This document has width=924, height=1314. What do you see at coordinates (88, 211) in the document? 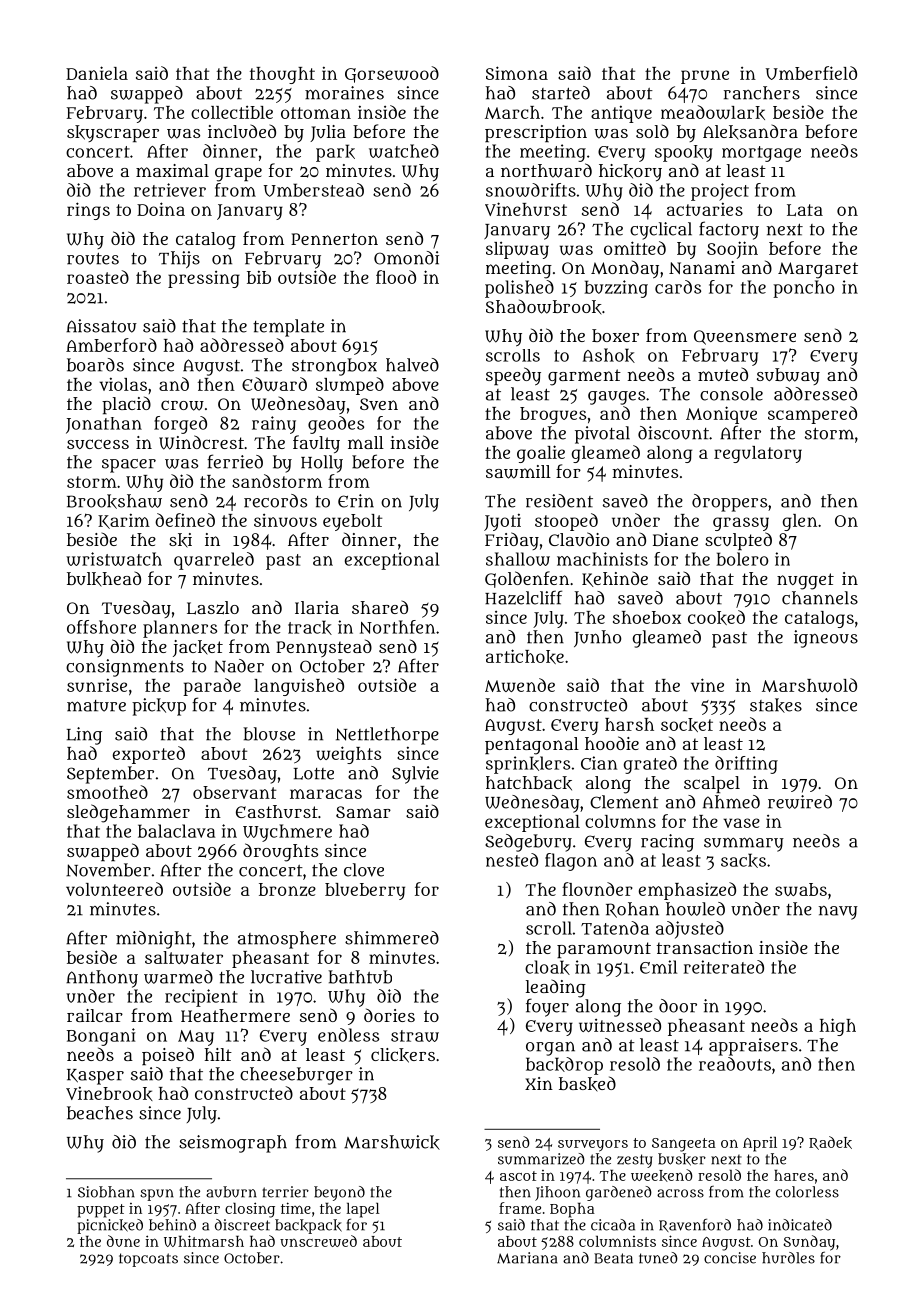
I see `rings` at bounding box center [88, 211].
